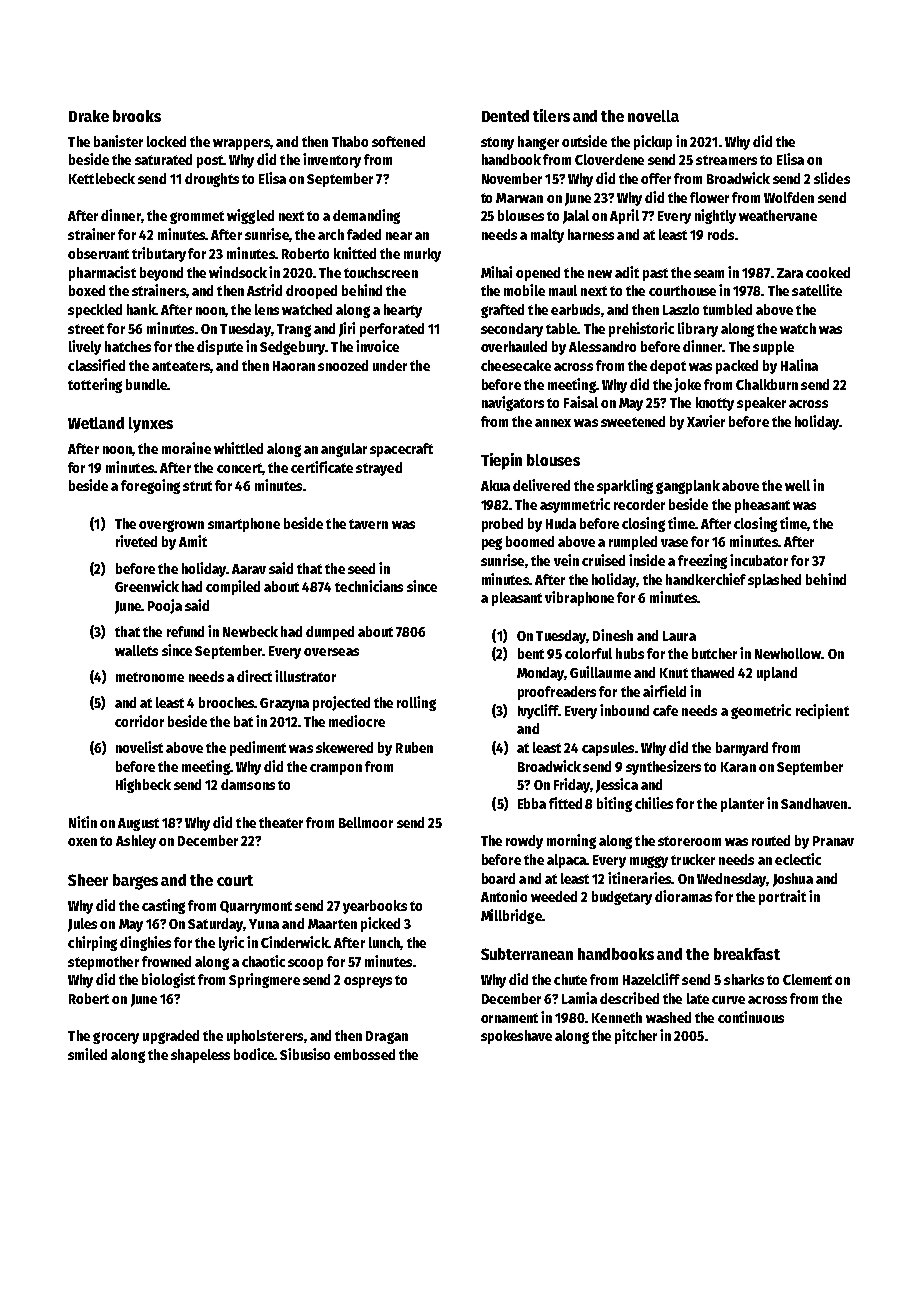  Describe the element at coordinates (136, 650) in the screenshot. I see `wallets` at that location.
